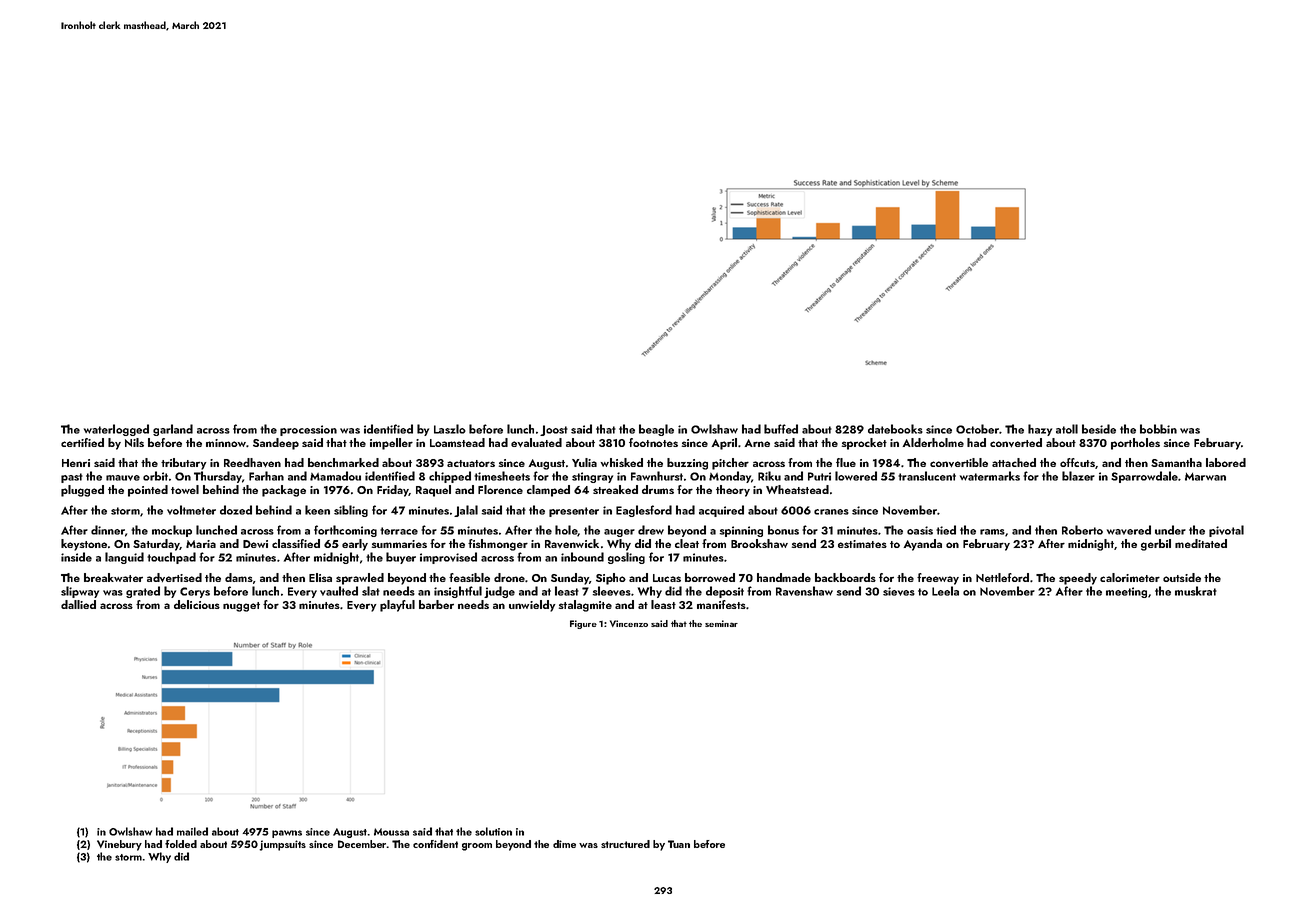 Image resolution: width=1308 pixels, height=924 pixels. I want to click on solution, so click(493, 831).
